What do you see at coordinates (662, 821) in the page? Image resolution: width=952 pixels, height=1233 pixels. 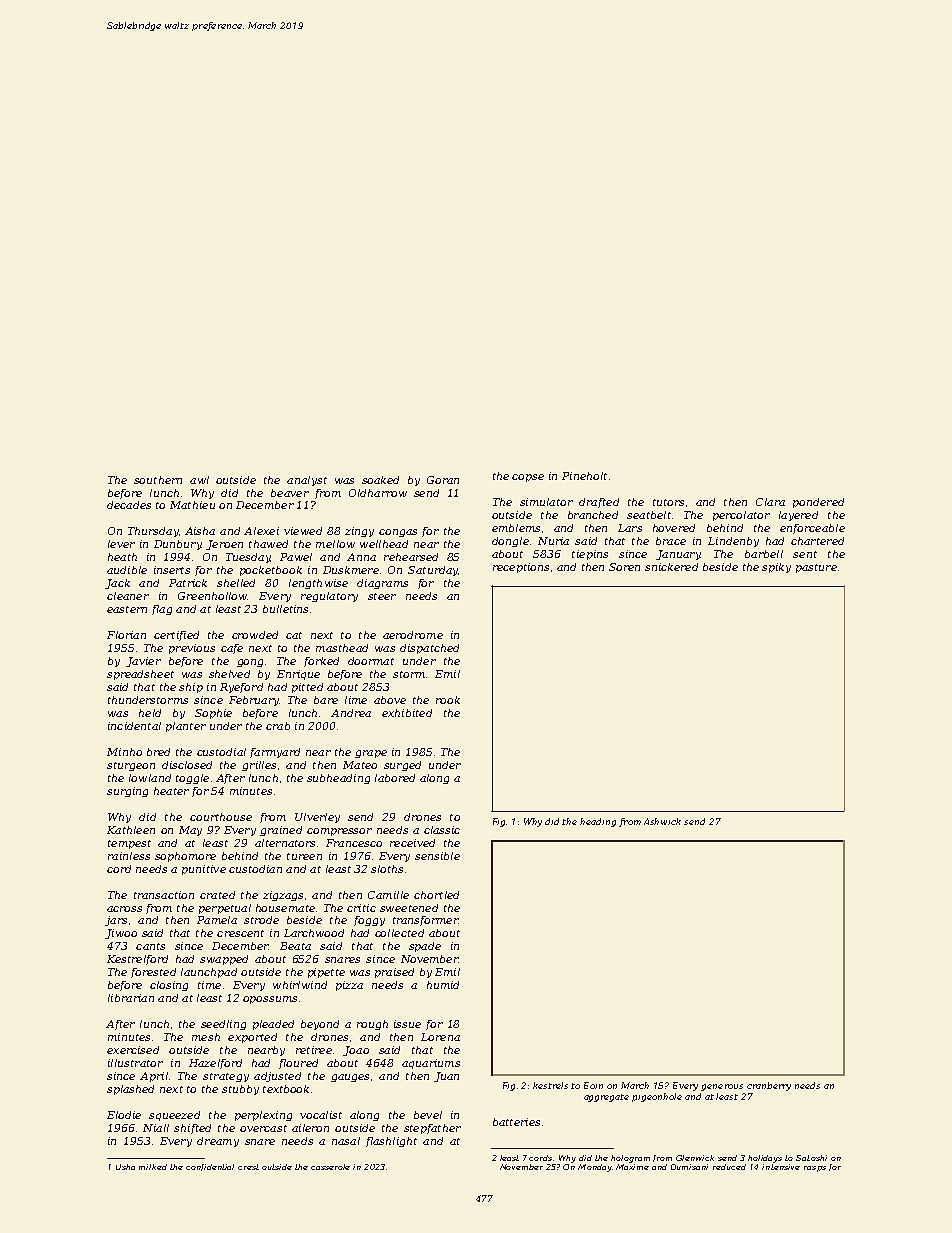 I see `Ashwick` at bounding box center [662, 821].
